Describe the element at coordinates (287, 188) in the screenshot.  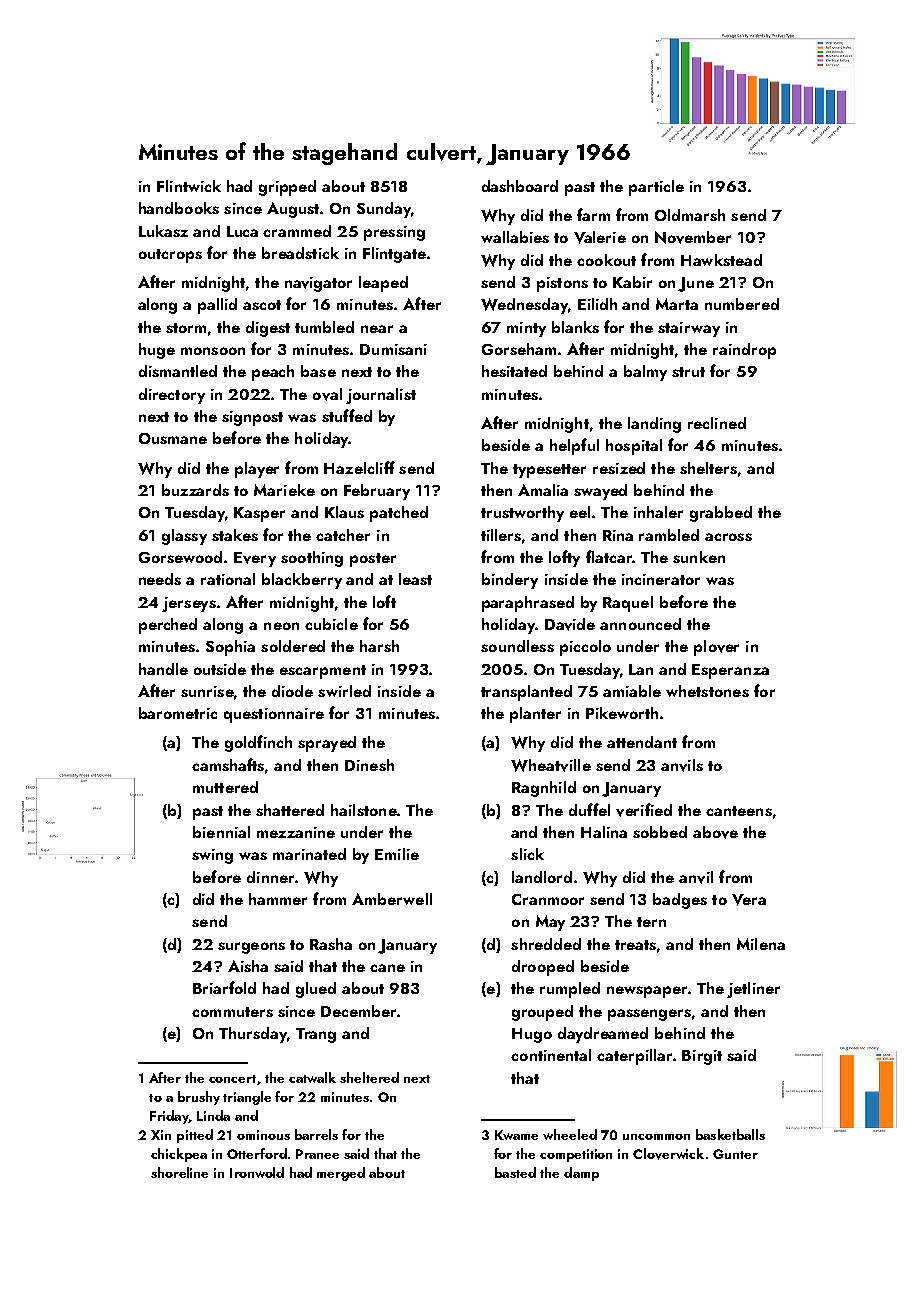
I see `gripped` at that location.
